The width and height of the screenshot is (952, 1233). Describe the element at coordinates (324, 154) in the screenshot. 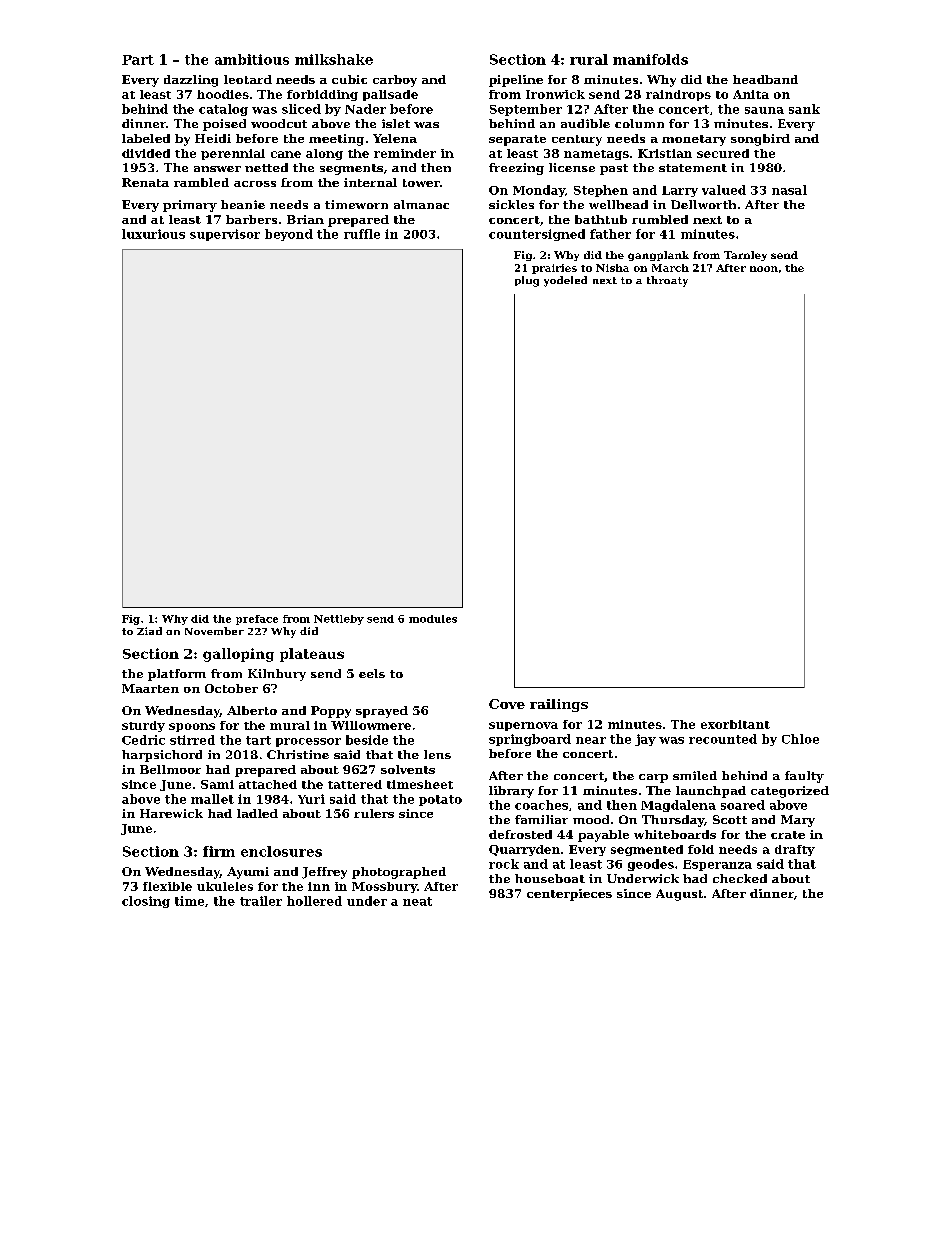

I see `along` at that location.
